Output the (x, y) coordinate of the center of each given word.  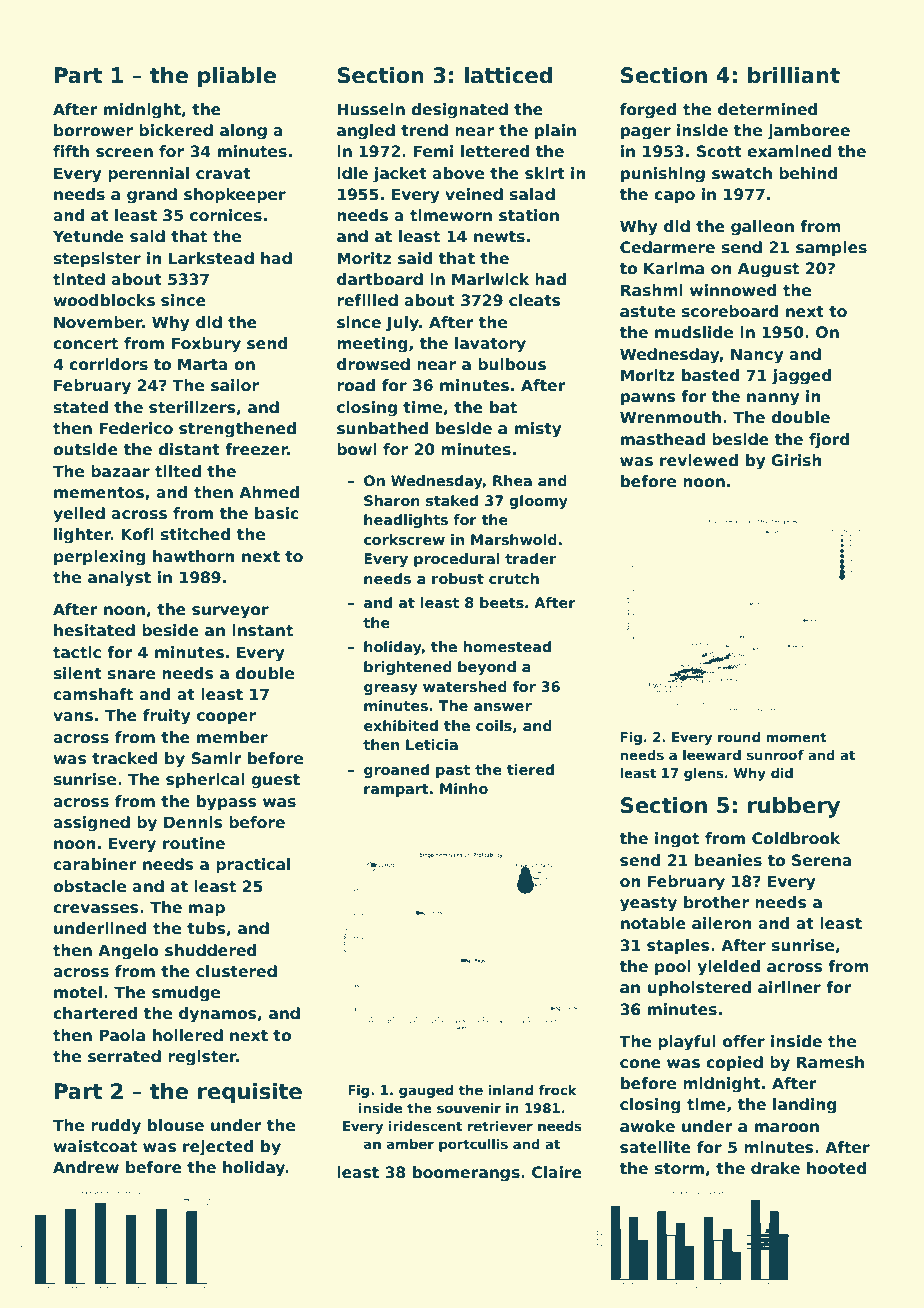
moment (796, 737)
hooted (837, 1168)
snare (131, 675)
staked (452, 500)
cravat (223, 173)
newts (499, 237)
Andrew (86, 1167)
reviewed (699, 460)
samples (831, 248)
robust (458, 578)
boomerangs (466, 1174)
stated (80, 407)
